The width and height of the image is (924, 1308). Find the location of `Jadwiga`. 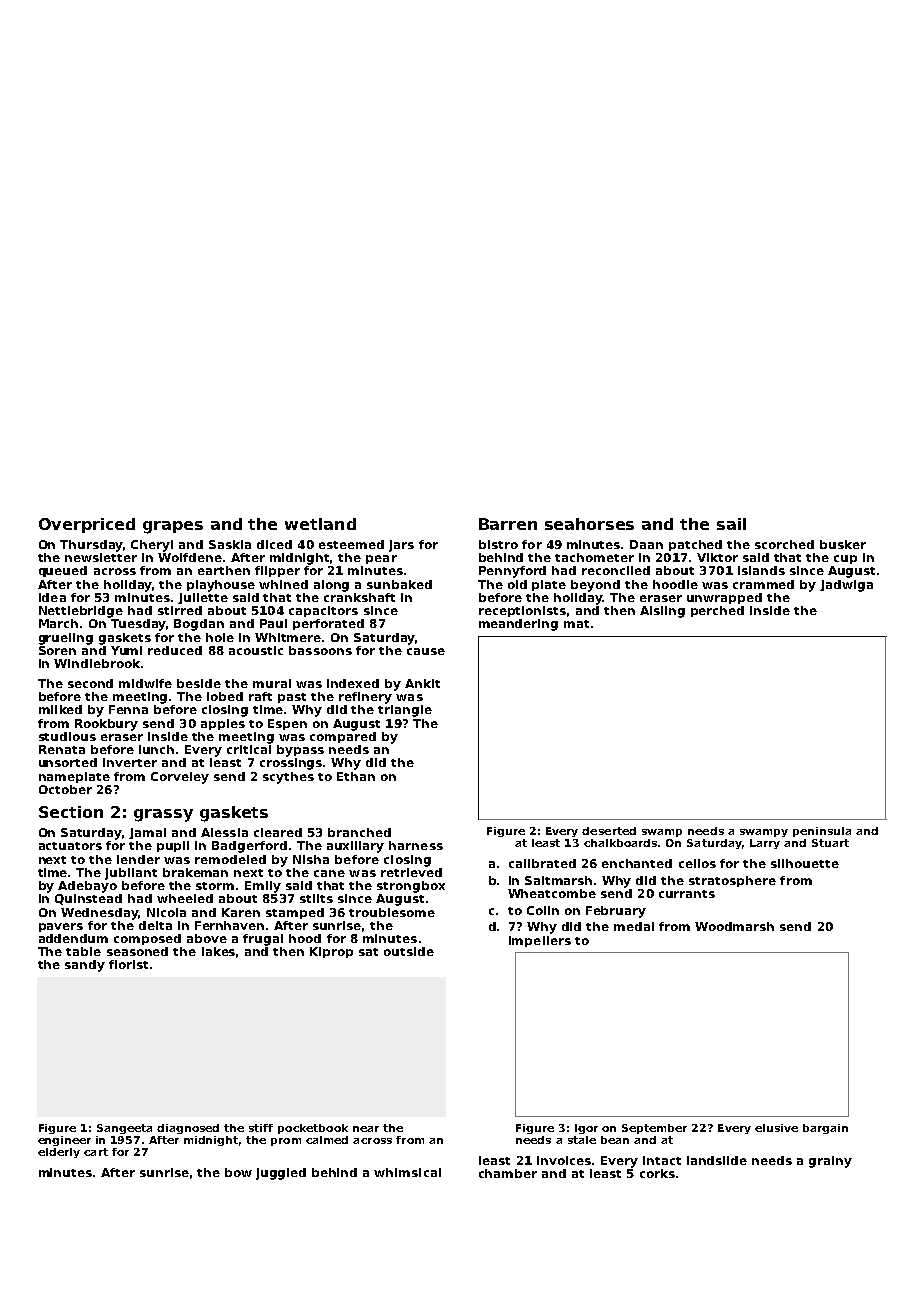

Jadwiga is located at coordinates (846, 586).
